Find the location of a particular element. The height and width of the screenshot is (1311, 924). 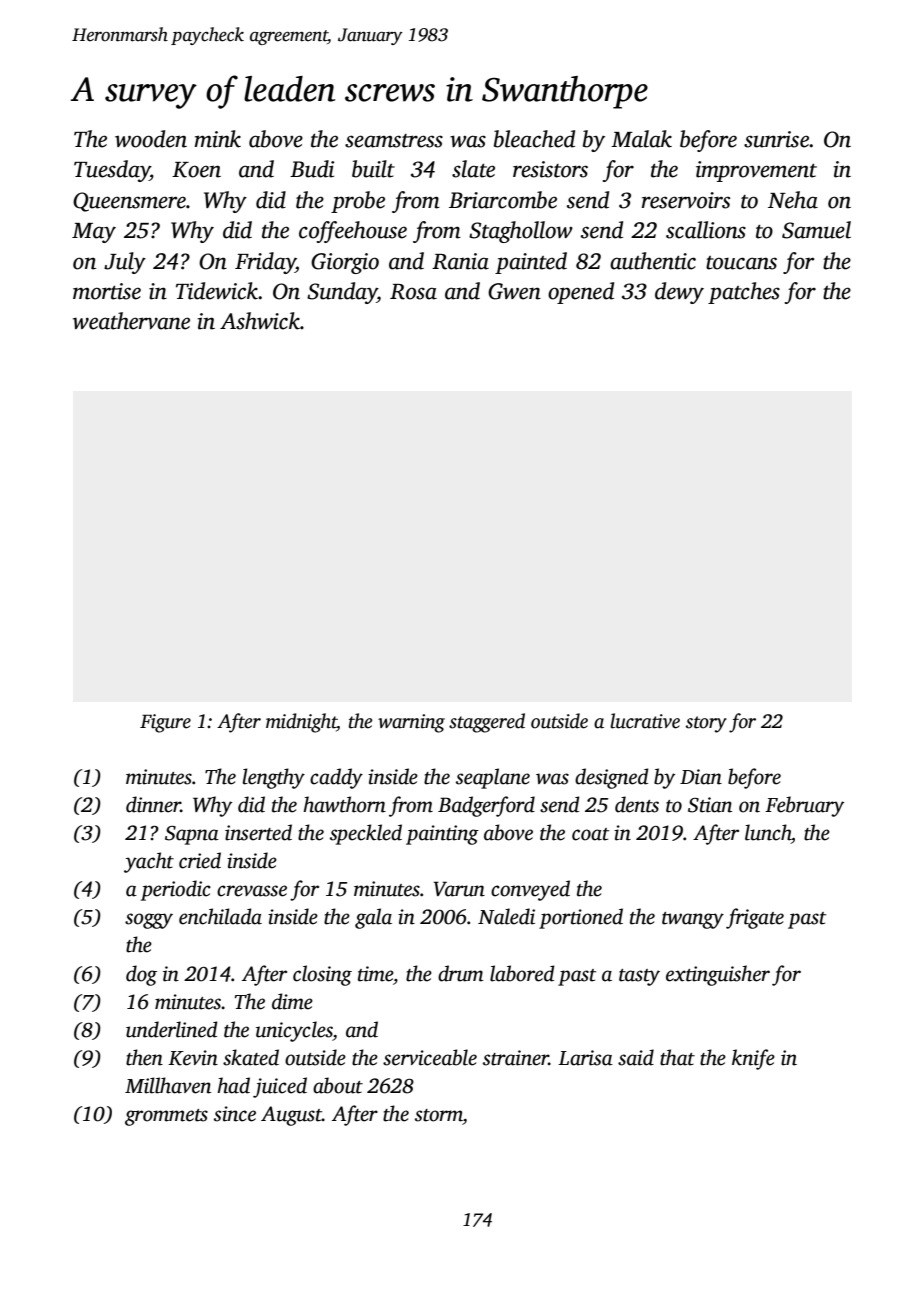

Figure is located at coordinates (165, 723).
